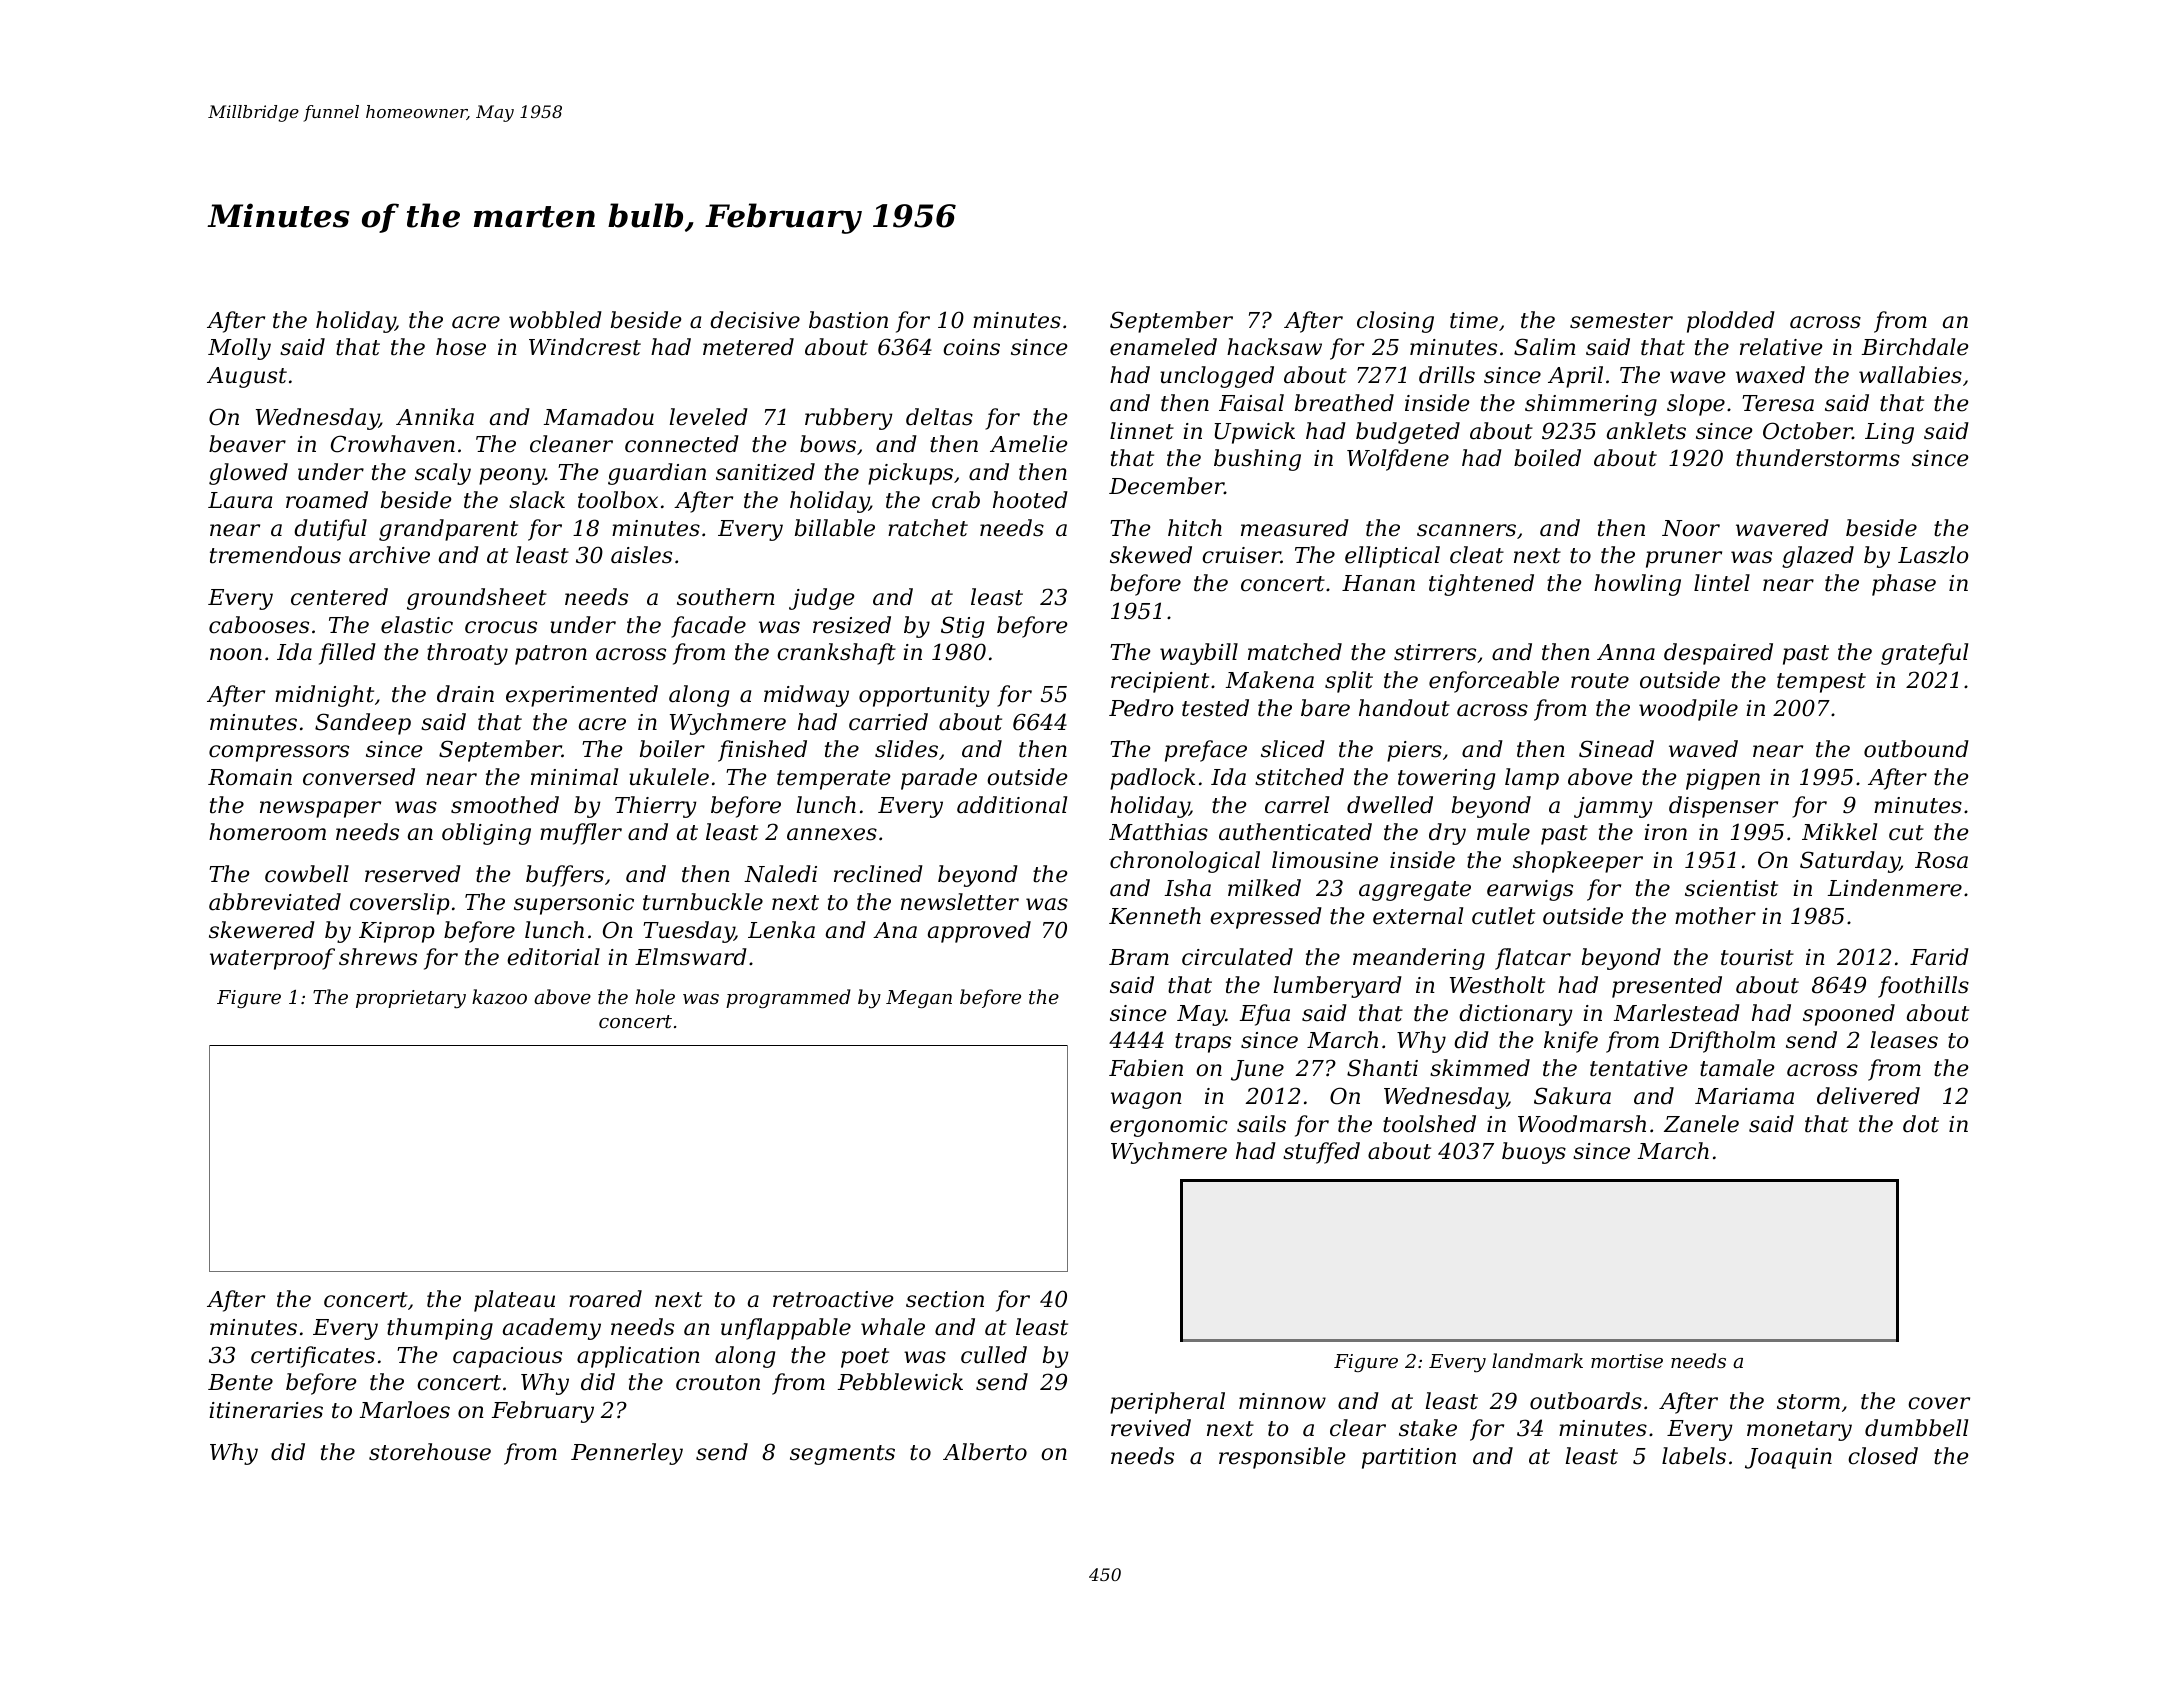  Describe the element at coordinates (627, 1454) in the screenshot. I see `Pennerley` at that location.
